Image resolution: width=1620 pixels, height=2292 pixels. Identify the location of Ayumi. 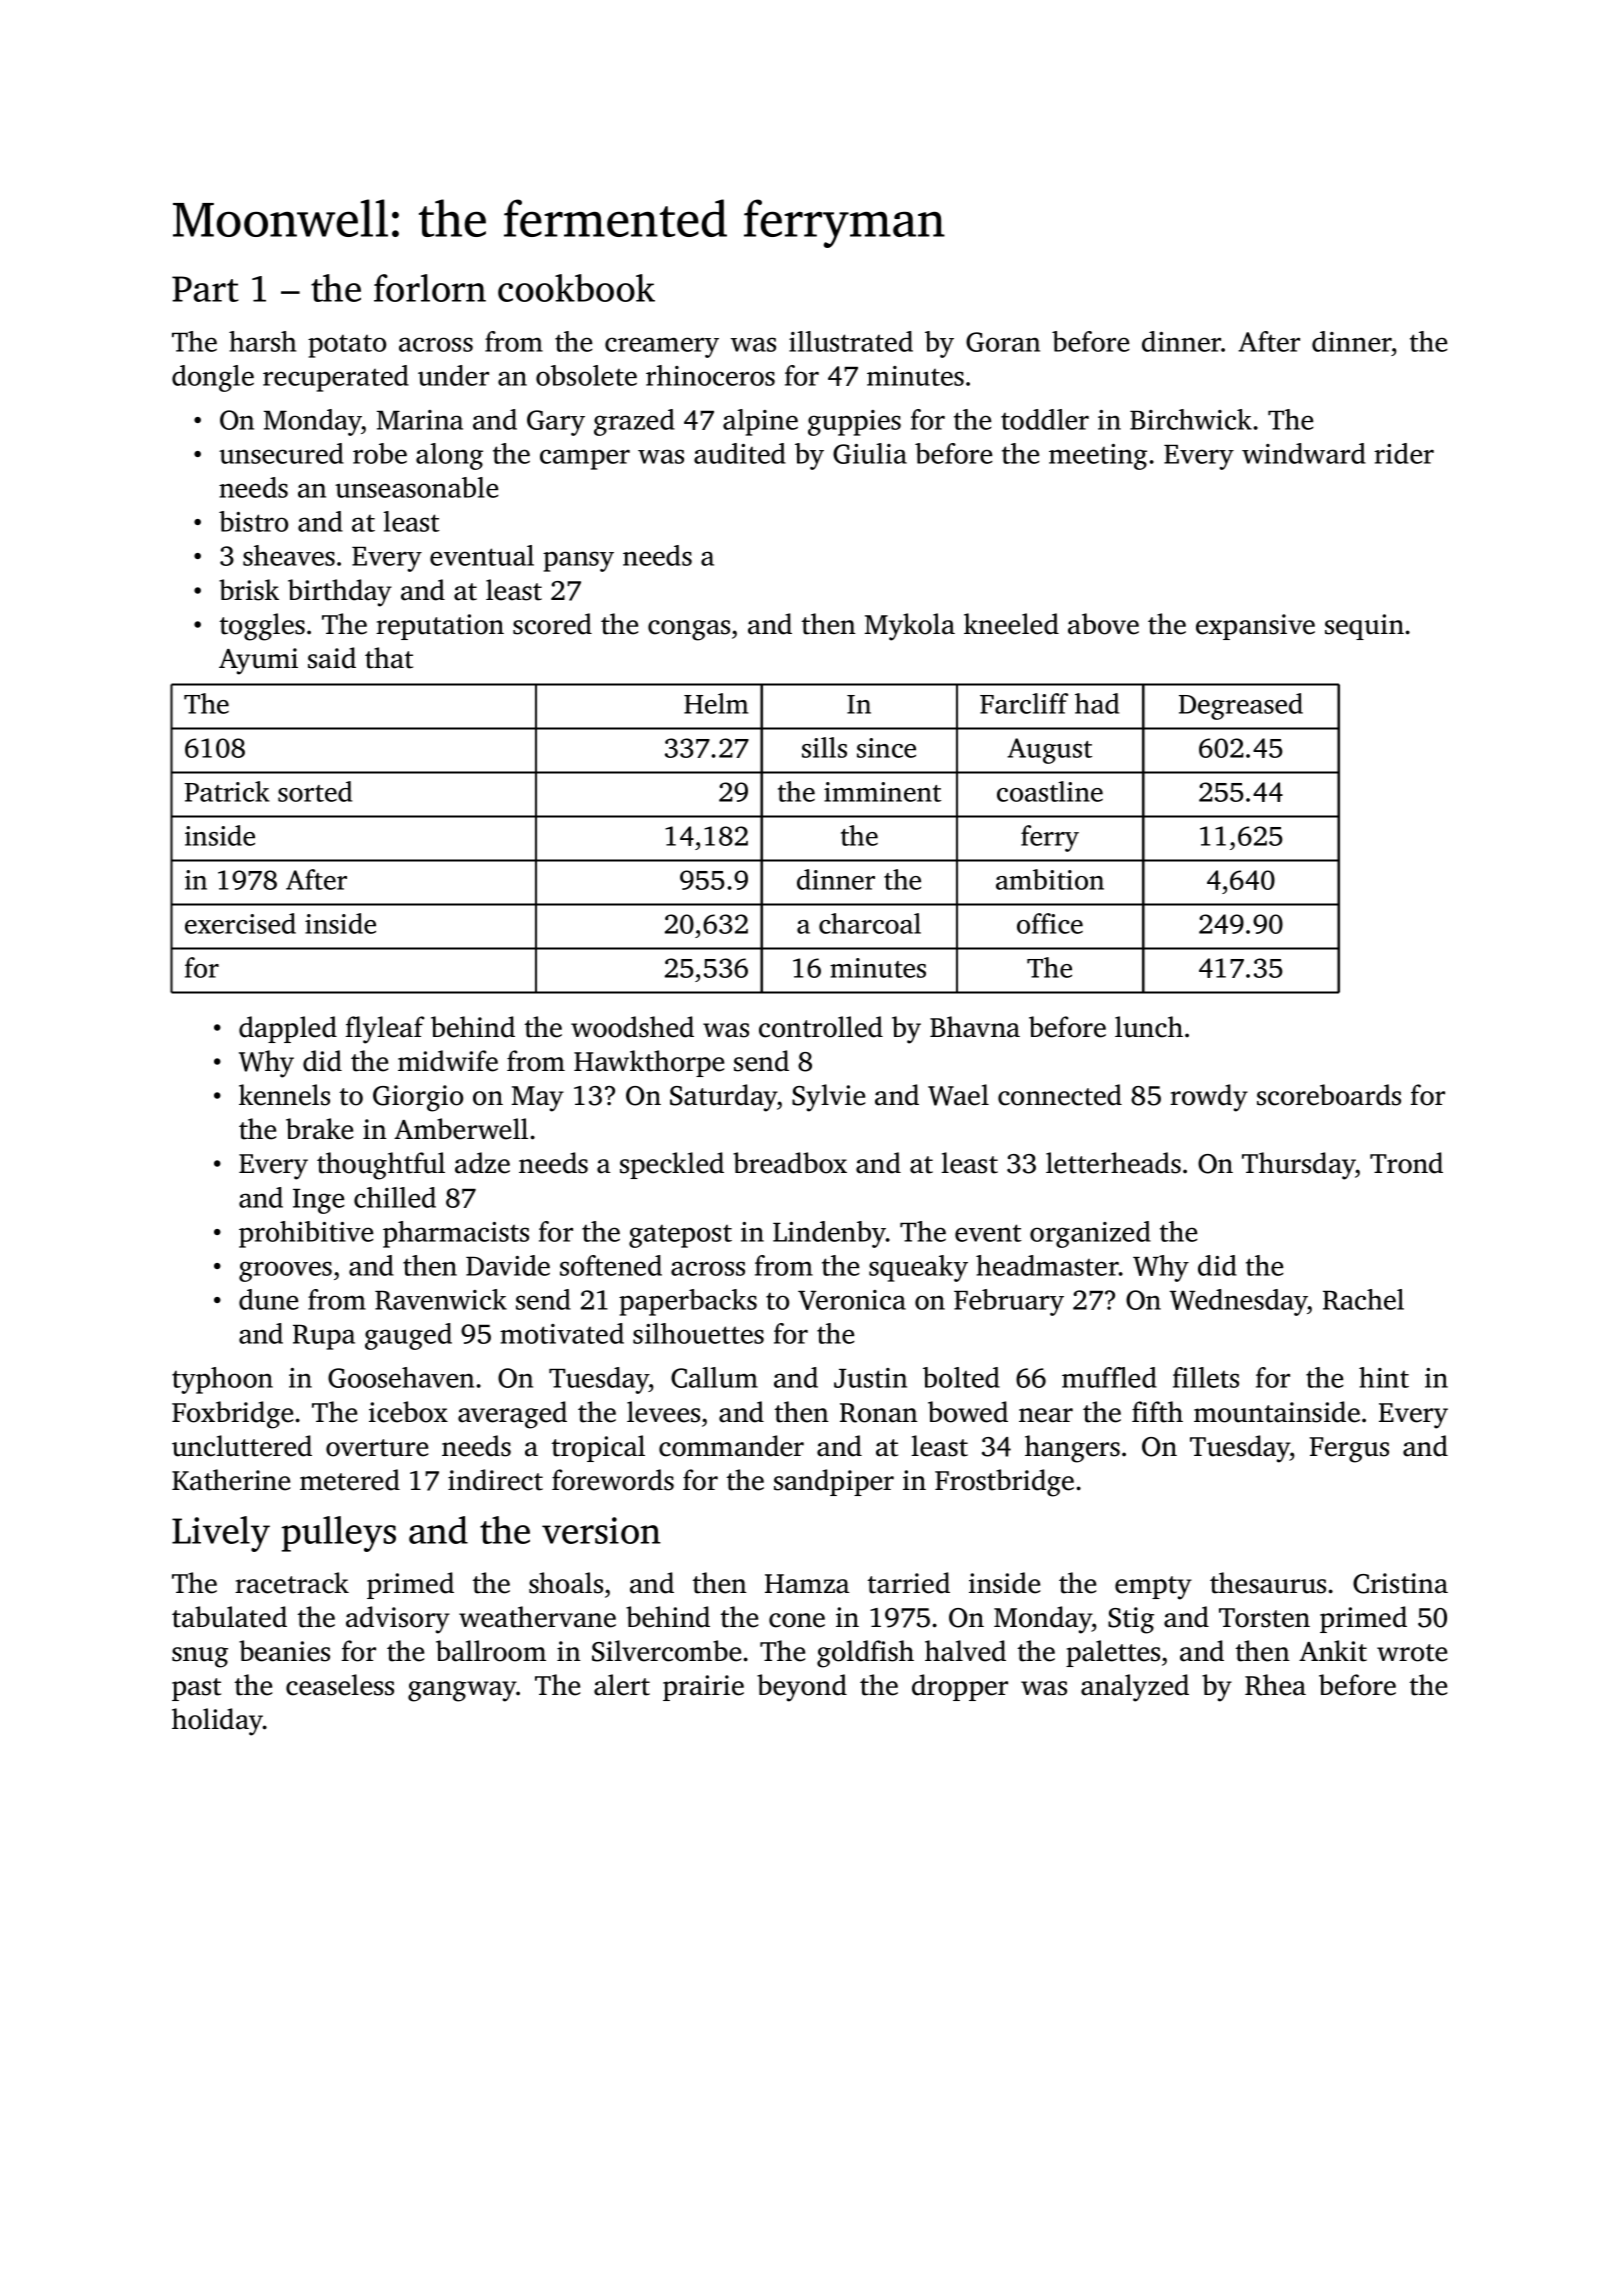
(258, 661).
